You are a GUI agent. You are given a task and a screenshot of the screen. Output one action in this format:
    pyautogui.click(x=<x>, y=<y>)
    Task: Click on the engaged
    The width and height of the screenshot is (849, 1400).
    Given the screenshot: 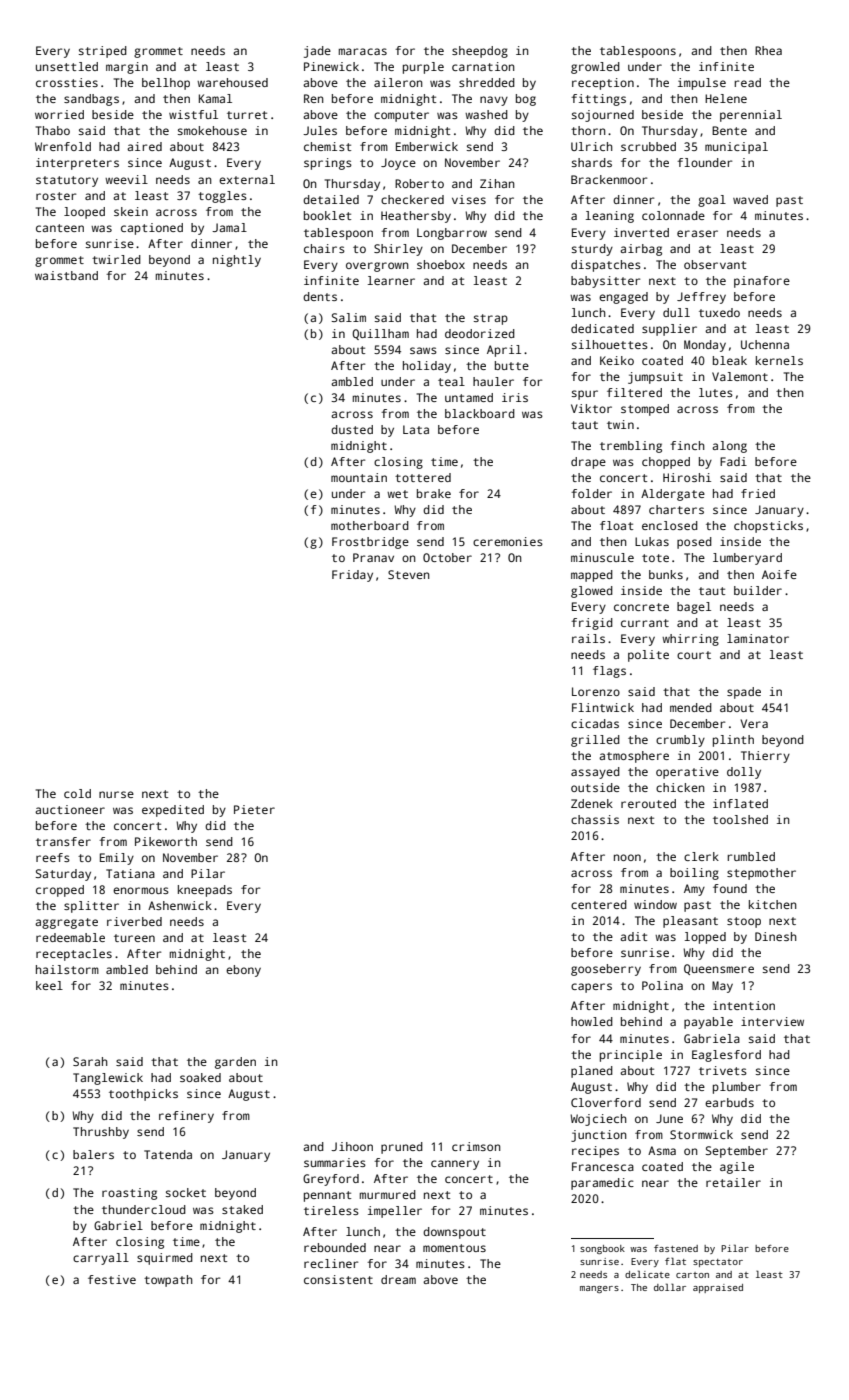 What is the action you would take?
    pyautogui.click(x=623, y=298)
